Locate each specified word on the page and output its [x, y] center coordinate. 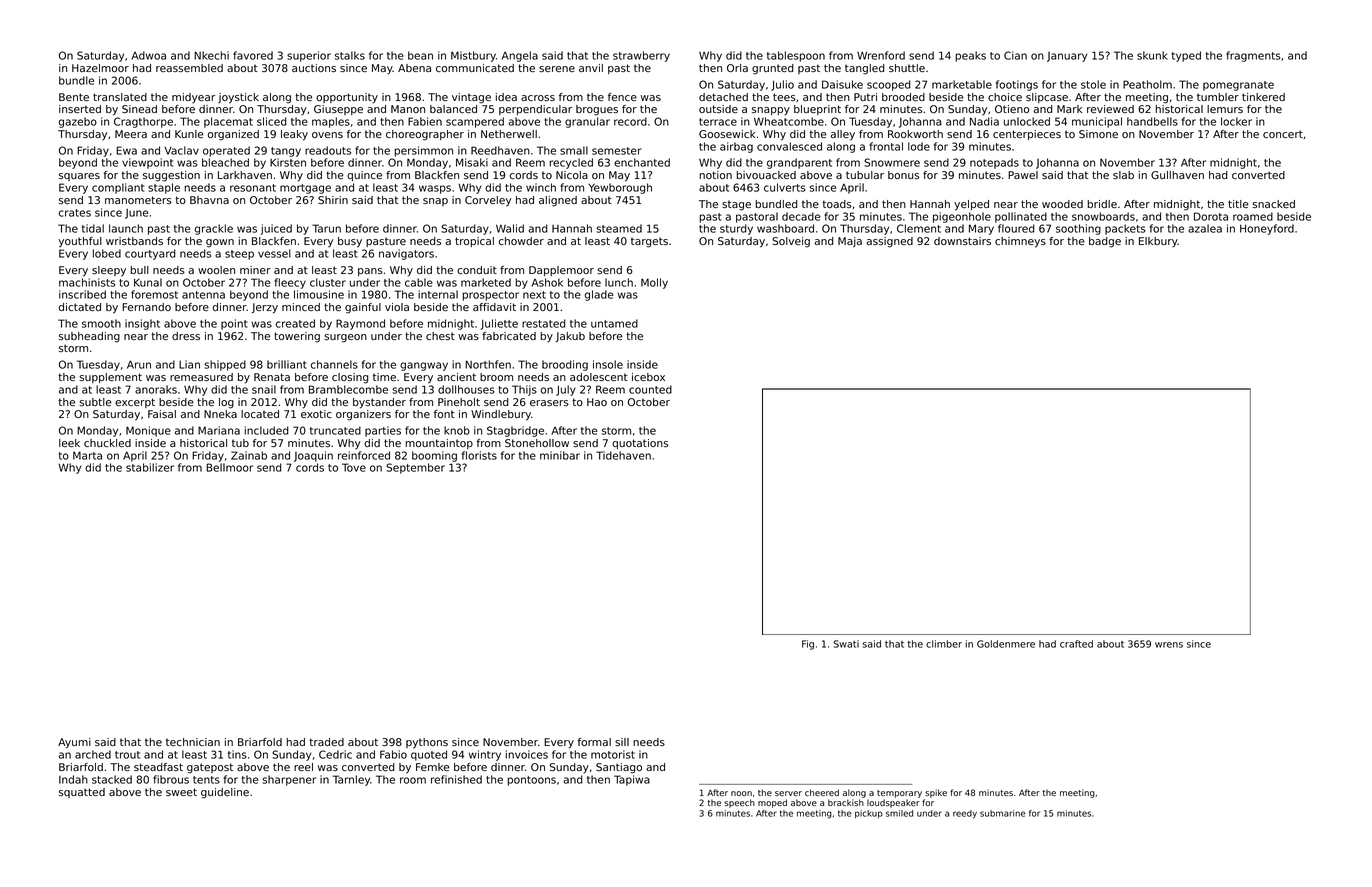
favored [253, 55]
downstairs [962, 241]
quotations [640, 444]
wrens [1169, 645]
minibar [560, 455]
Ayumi [74, 743]
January [1067, 57]
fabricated [509, 336]
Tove [354, 467]
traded [326, 742]
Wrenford [881, 55]
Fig [808, 645]
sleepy [109, 271]
